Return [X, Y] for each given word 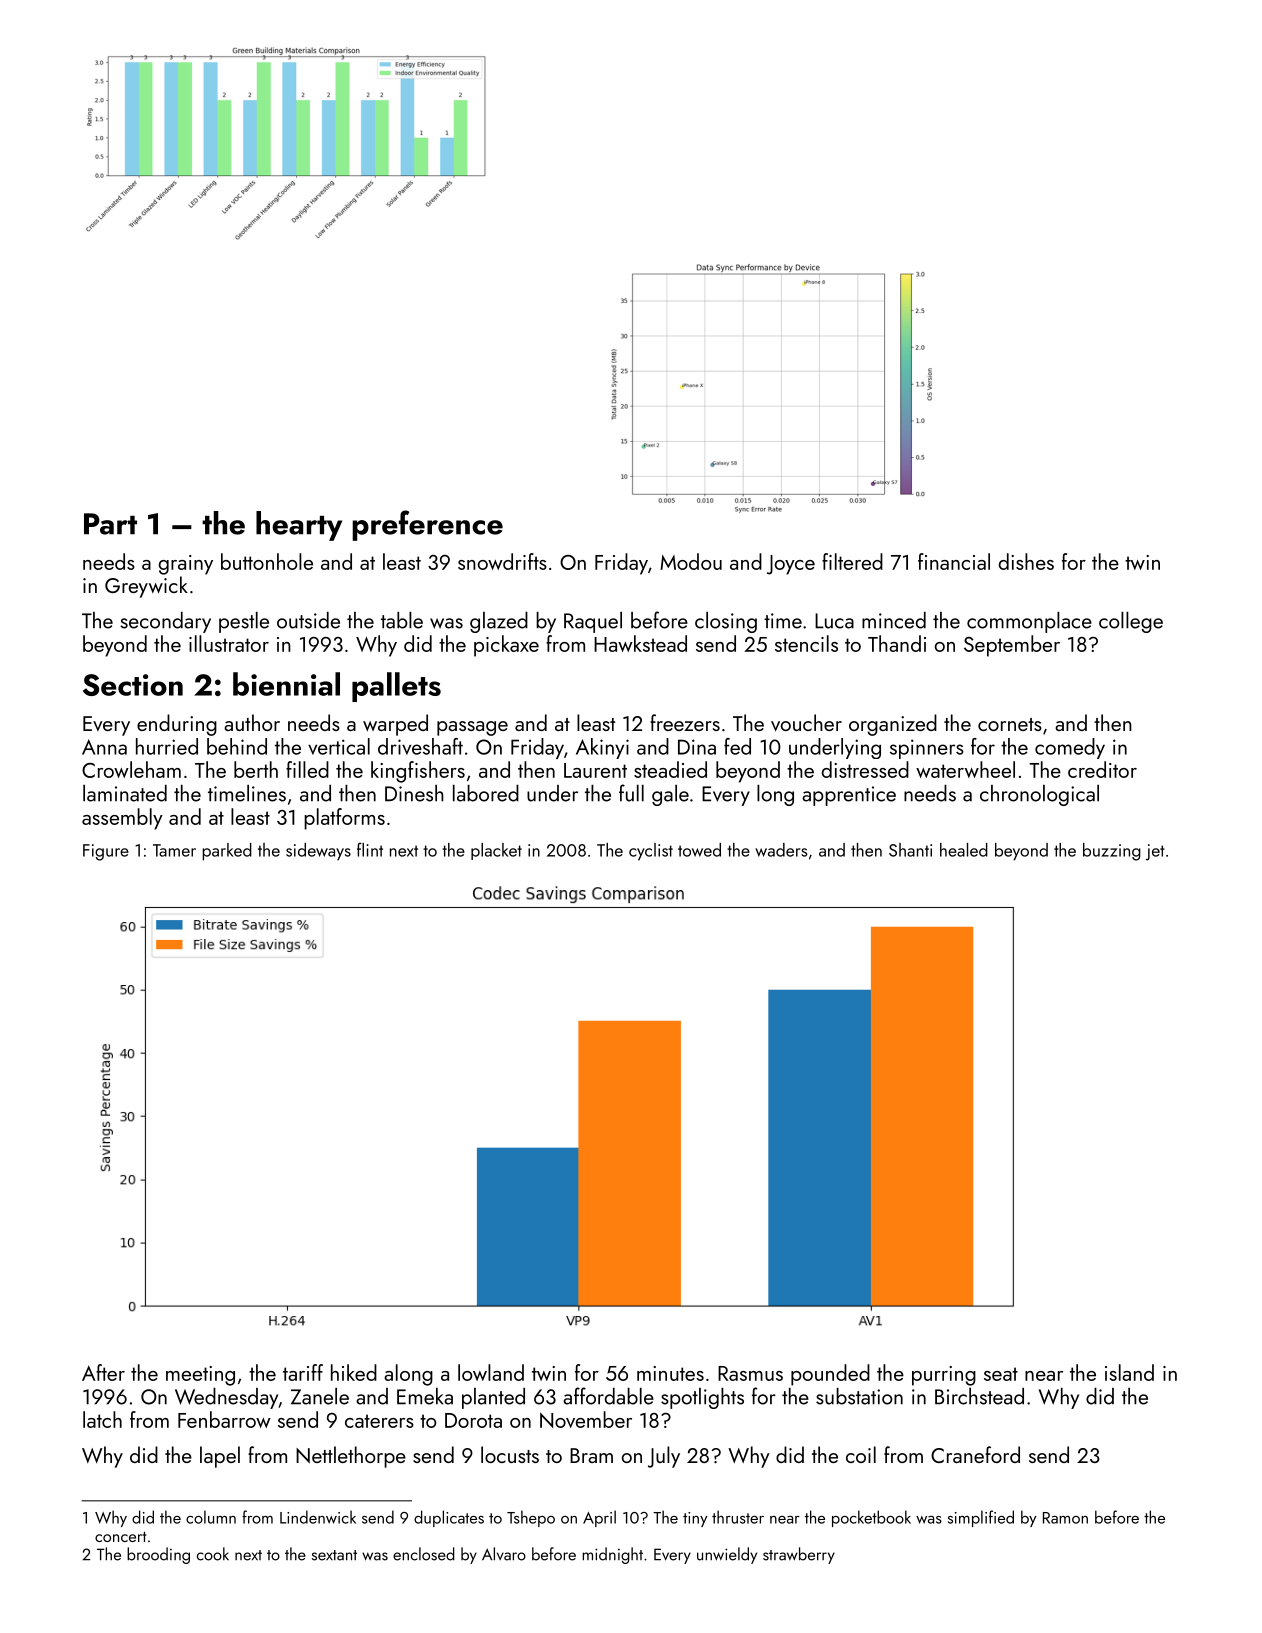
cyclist [651, 852]
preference [427, 525]
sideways [318, 852]
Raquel [593, 622]
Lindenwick [318, 1517]
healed [964, 850]
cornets [1010, 724]
